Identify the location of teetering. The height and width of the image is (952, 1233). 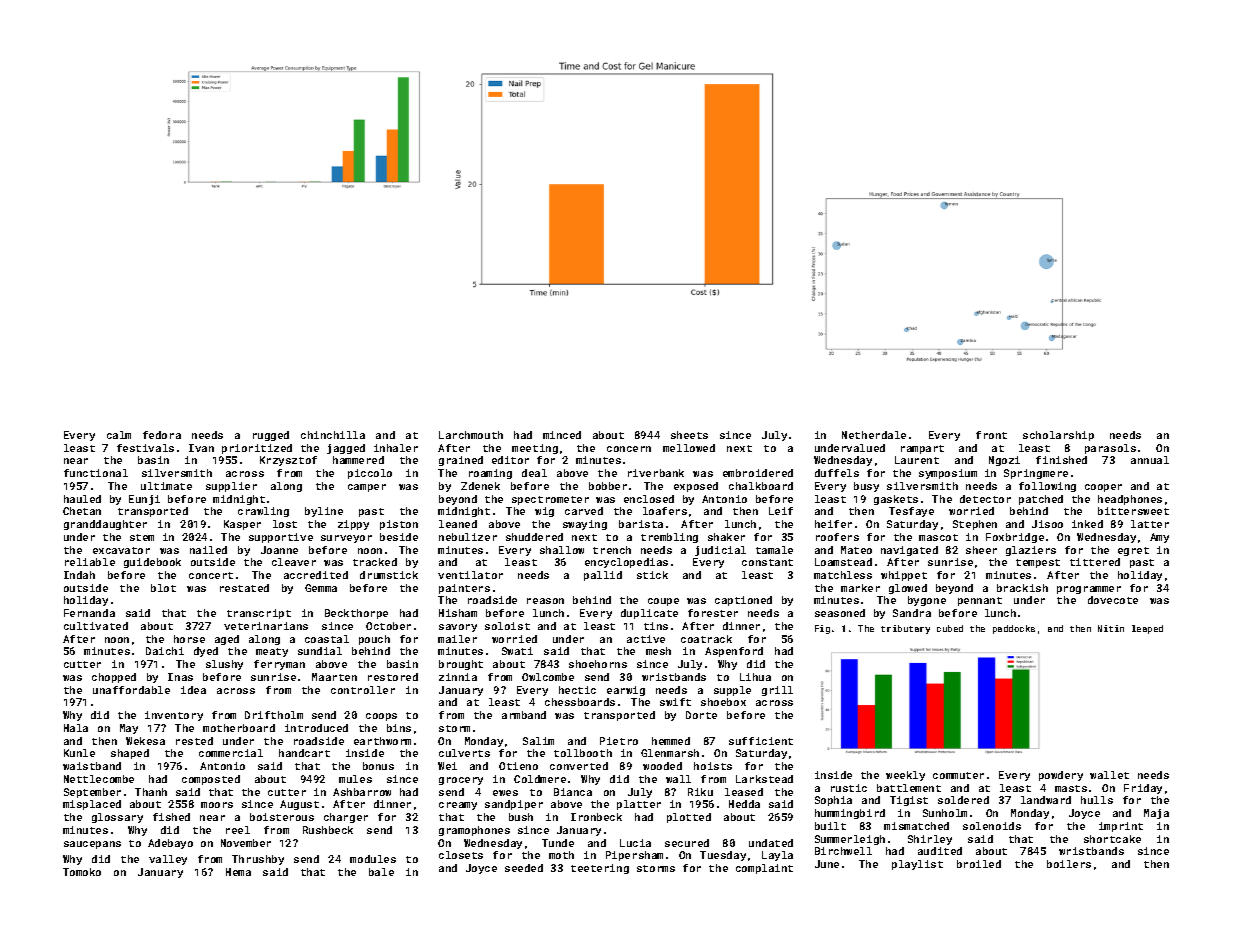
(600, 869).
